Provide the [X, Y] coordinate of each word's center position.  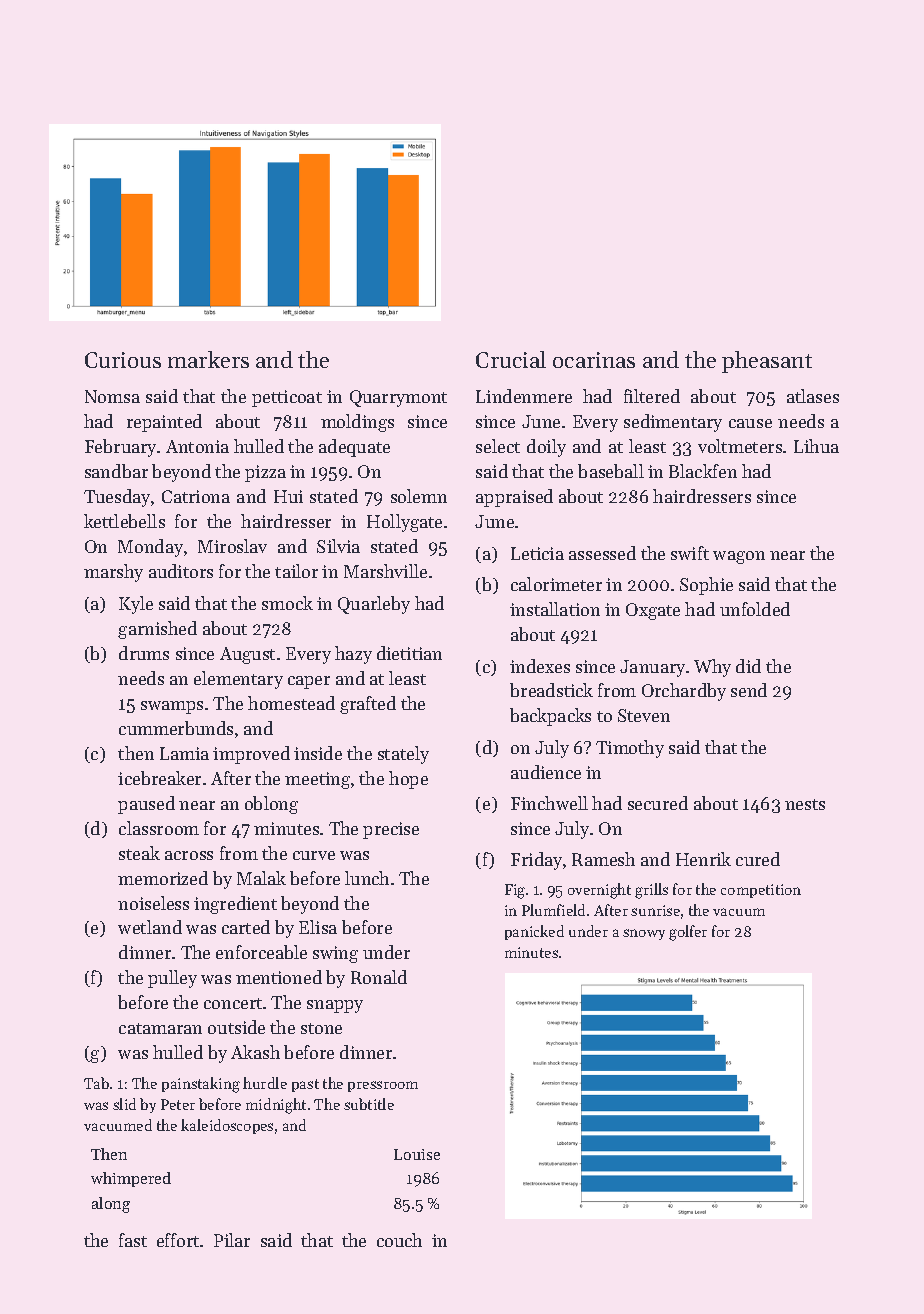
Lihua [816, 446]
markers [208, 359]
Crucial [511, 359]
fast [133, 1240]
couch [399, 1240]
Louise [417, 1154]
